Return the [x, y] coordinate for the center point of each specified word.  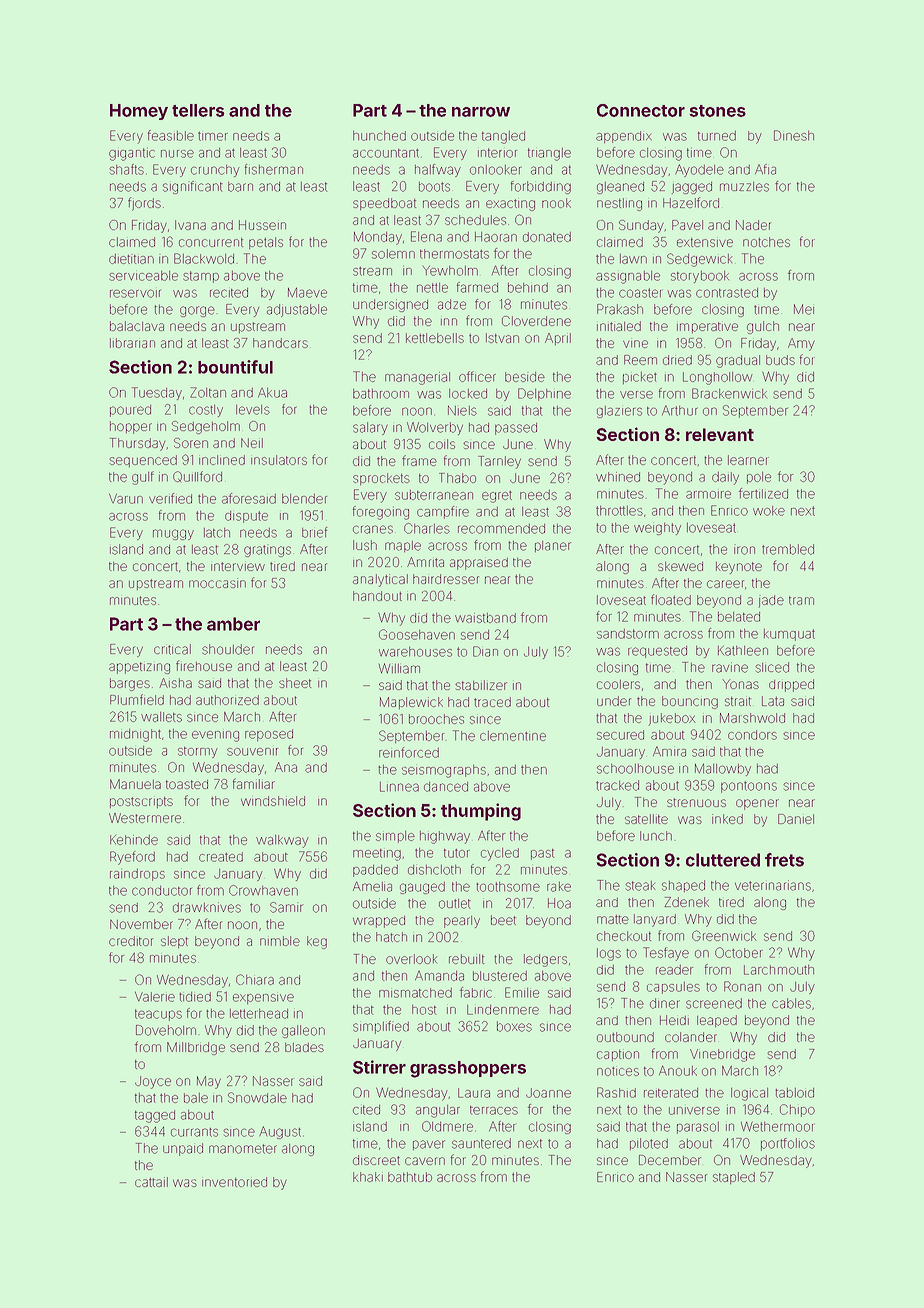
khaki [368, 1177]
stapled [734, 1178]
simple [395, 837]
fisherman [274, 169]
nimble [280, 941]
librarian [132, 343]
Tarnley [499, 462]
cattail [151, 1182]
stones [717, 111]
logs [609, 954]
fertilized [763, 493]
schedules [475, 220]
